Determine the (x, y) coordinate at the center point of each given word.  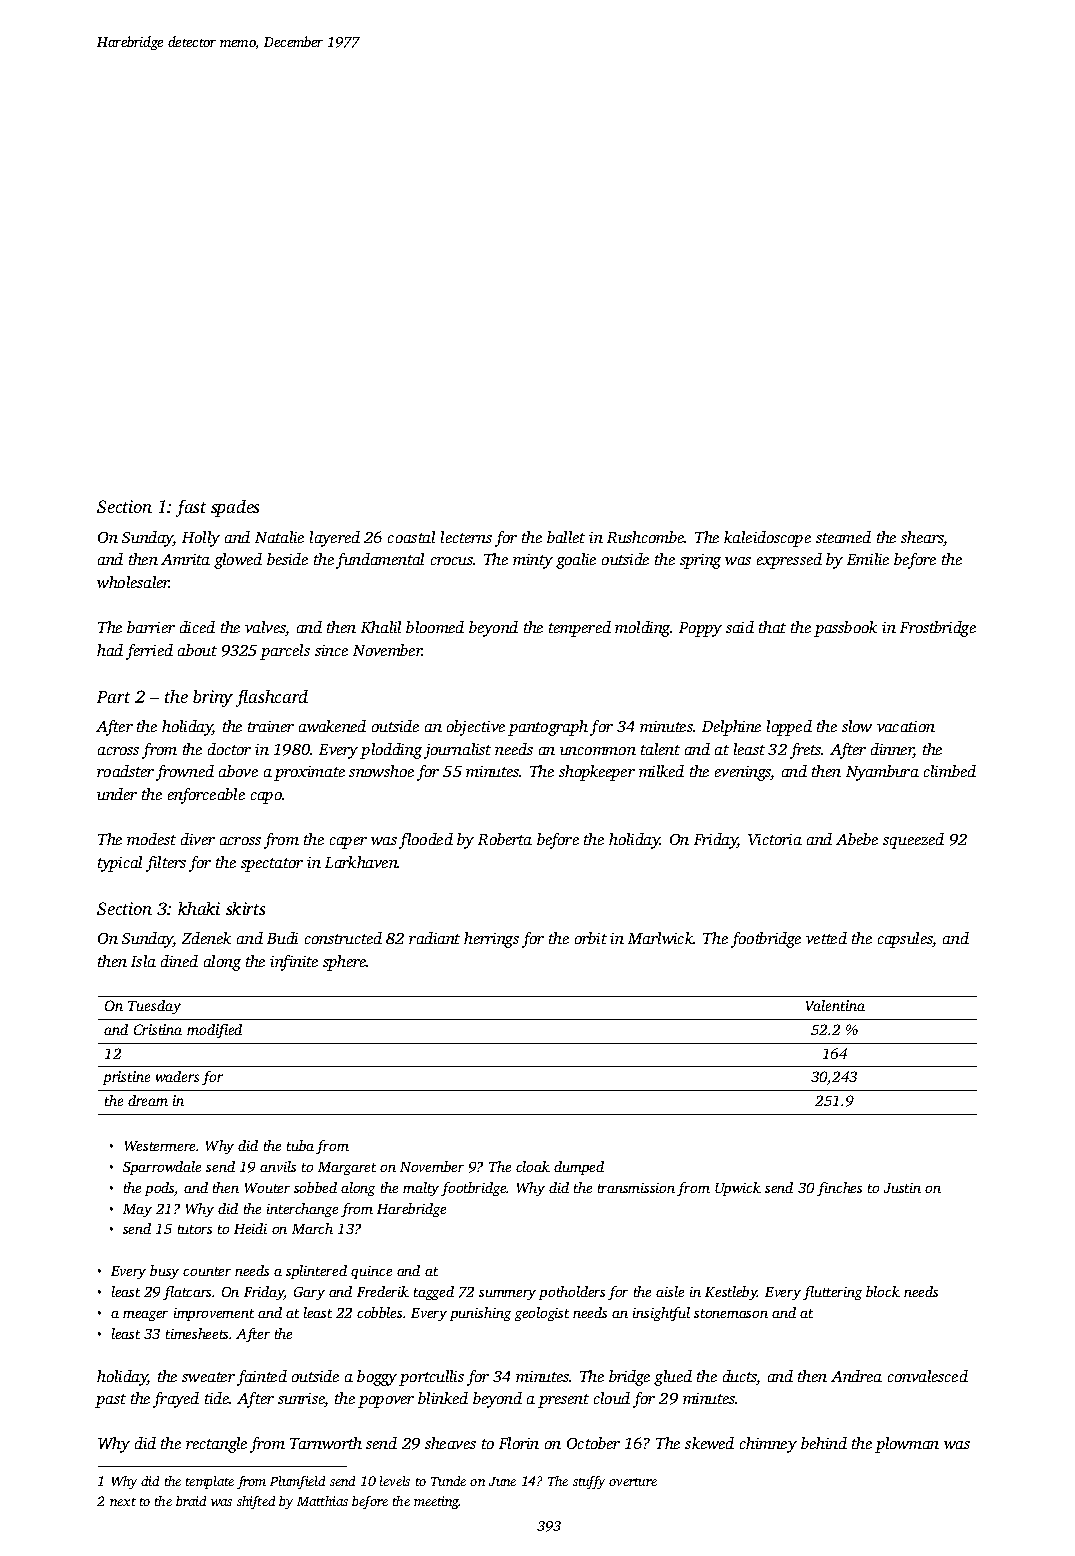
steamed (843, 537)
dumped (579, 1168)
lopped (789, 728)
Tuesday (154, 1007)
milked (661, 771)
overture (633, 1482)
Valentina (835, 1005)
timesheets (197, 1333)
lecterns (466, 537)
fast (191, 508)
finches (839, 1189)
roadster (125, 771)
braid (191, 1501)
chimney (768, 1445)
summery (507, 1295)
